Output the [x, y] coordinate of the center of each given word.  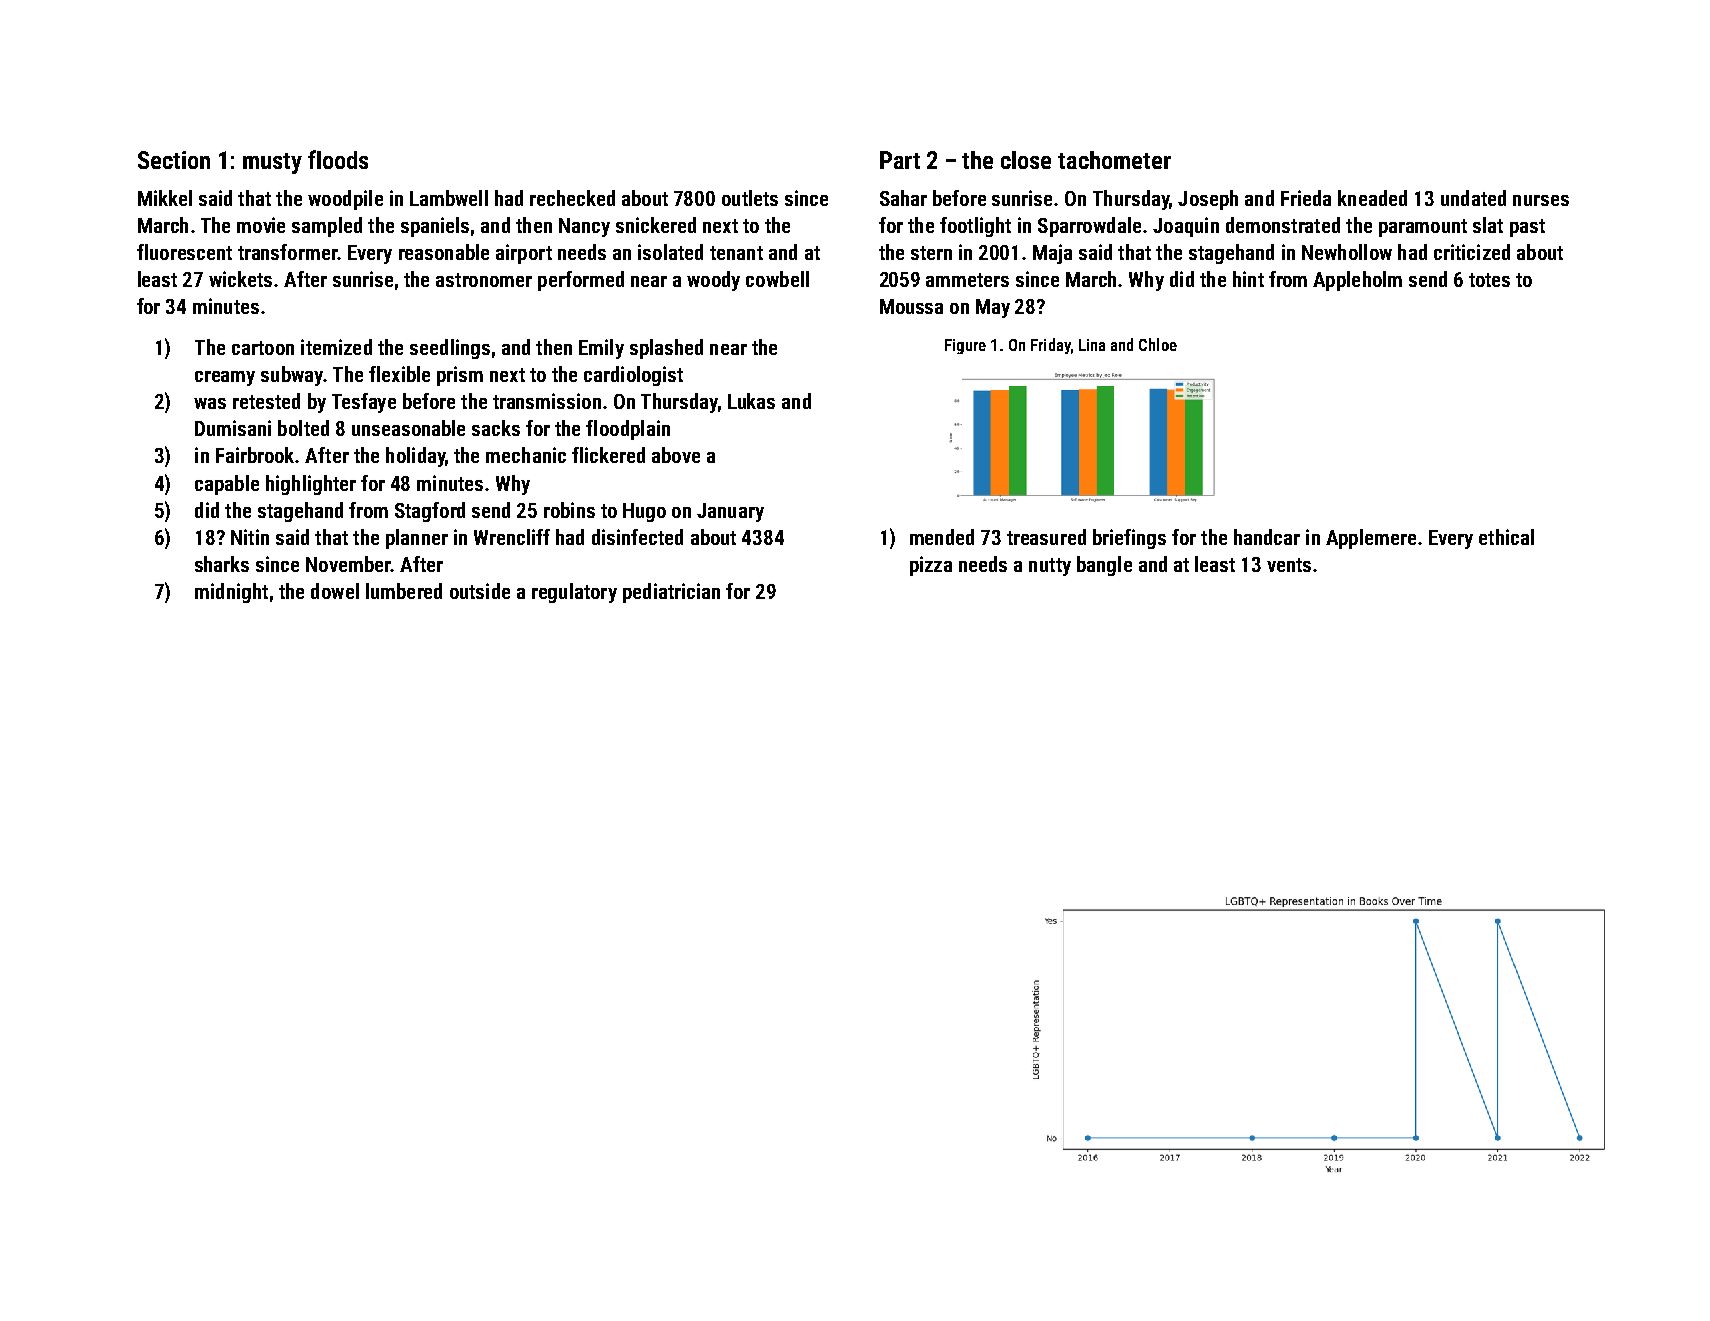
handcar [1267, 537]
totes [1489, 280]
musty [272, 163]
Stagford [430, 512]
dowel [335, 591]
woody [713, 281]
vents [1289, 565]
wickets [240, 279]
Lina [1092, 345]
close [1026, 160]
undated [1473, 198]
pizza [931, 566]
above [676, 455]
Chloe [1158, 344]
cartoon [263, 348]
